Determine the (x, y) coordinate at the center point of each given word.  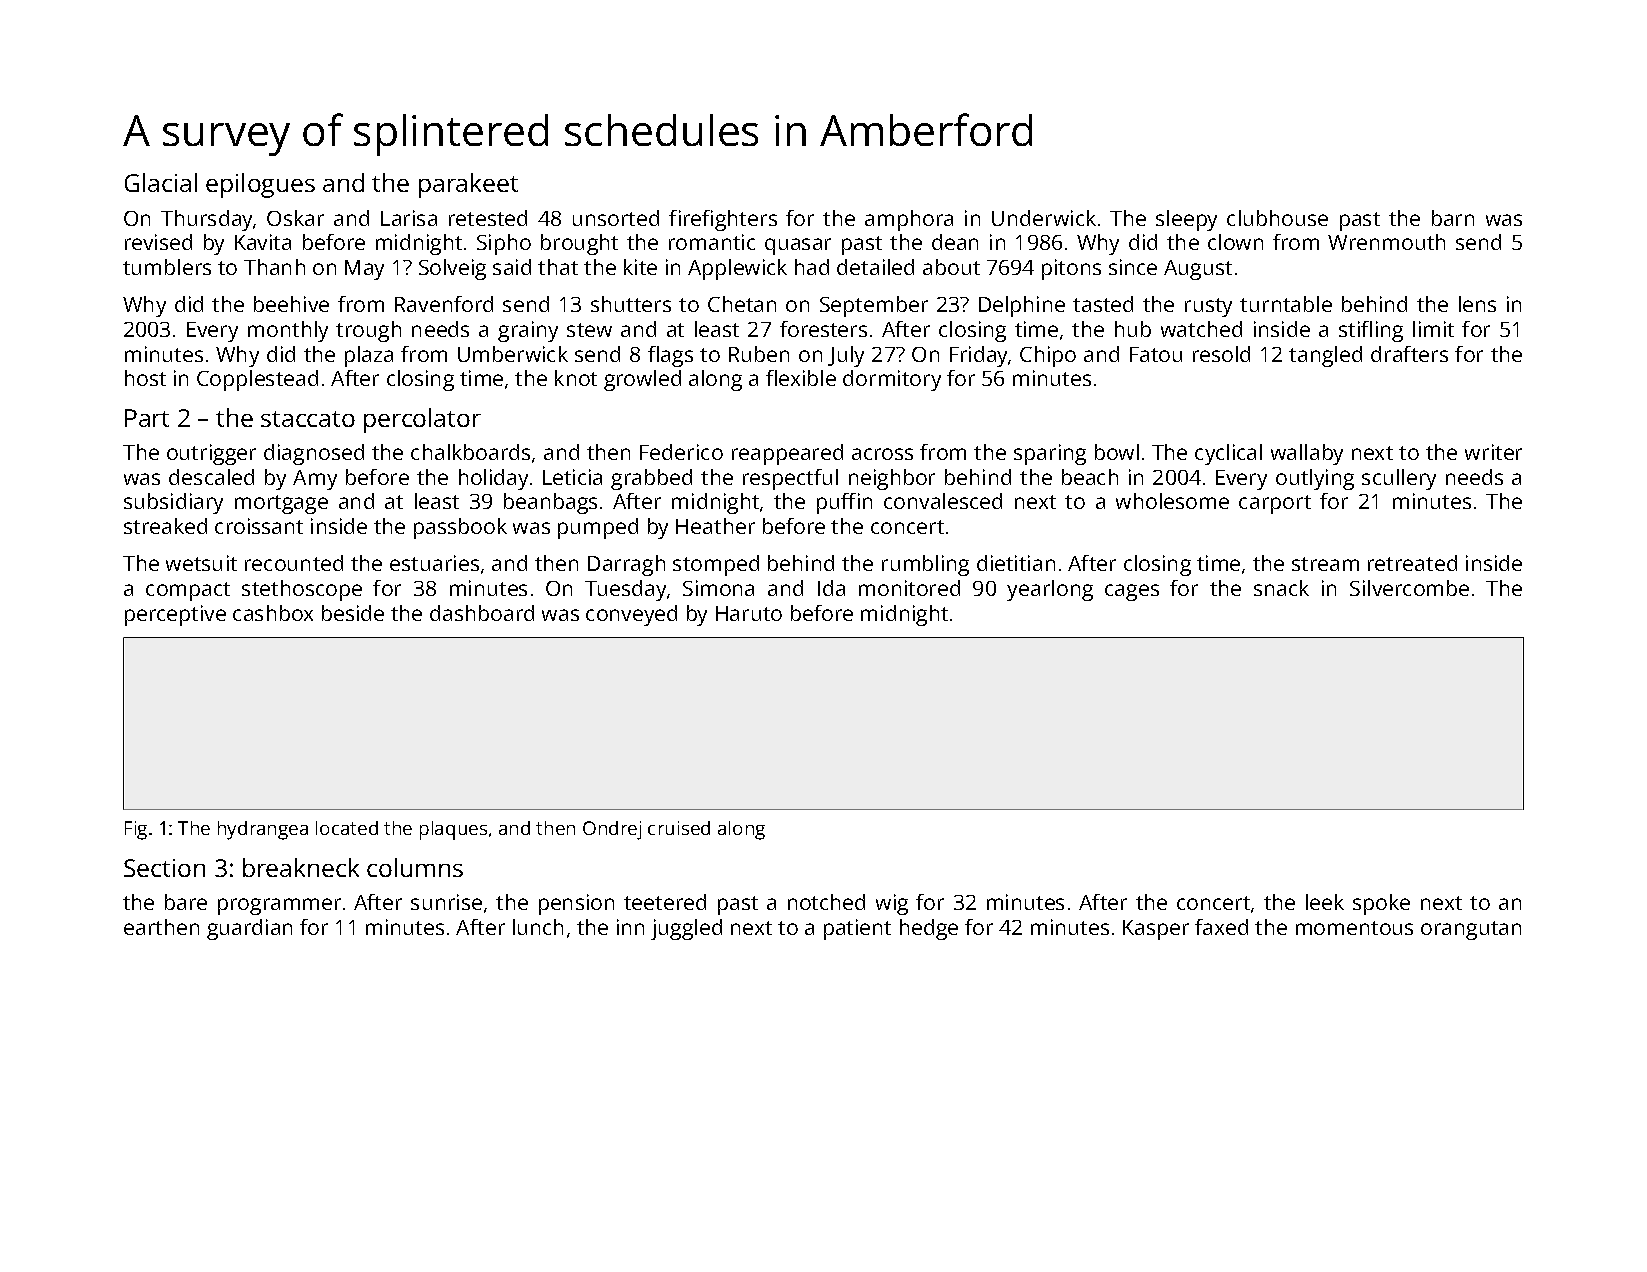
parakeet (468, 185)
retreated (1412, 563)
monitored (909, 588)
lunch (538, 927)
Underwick (1044, 218)
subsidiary (173, 503)
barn (1453, 218)
